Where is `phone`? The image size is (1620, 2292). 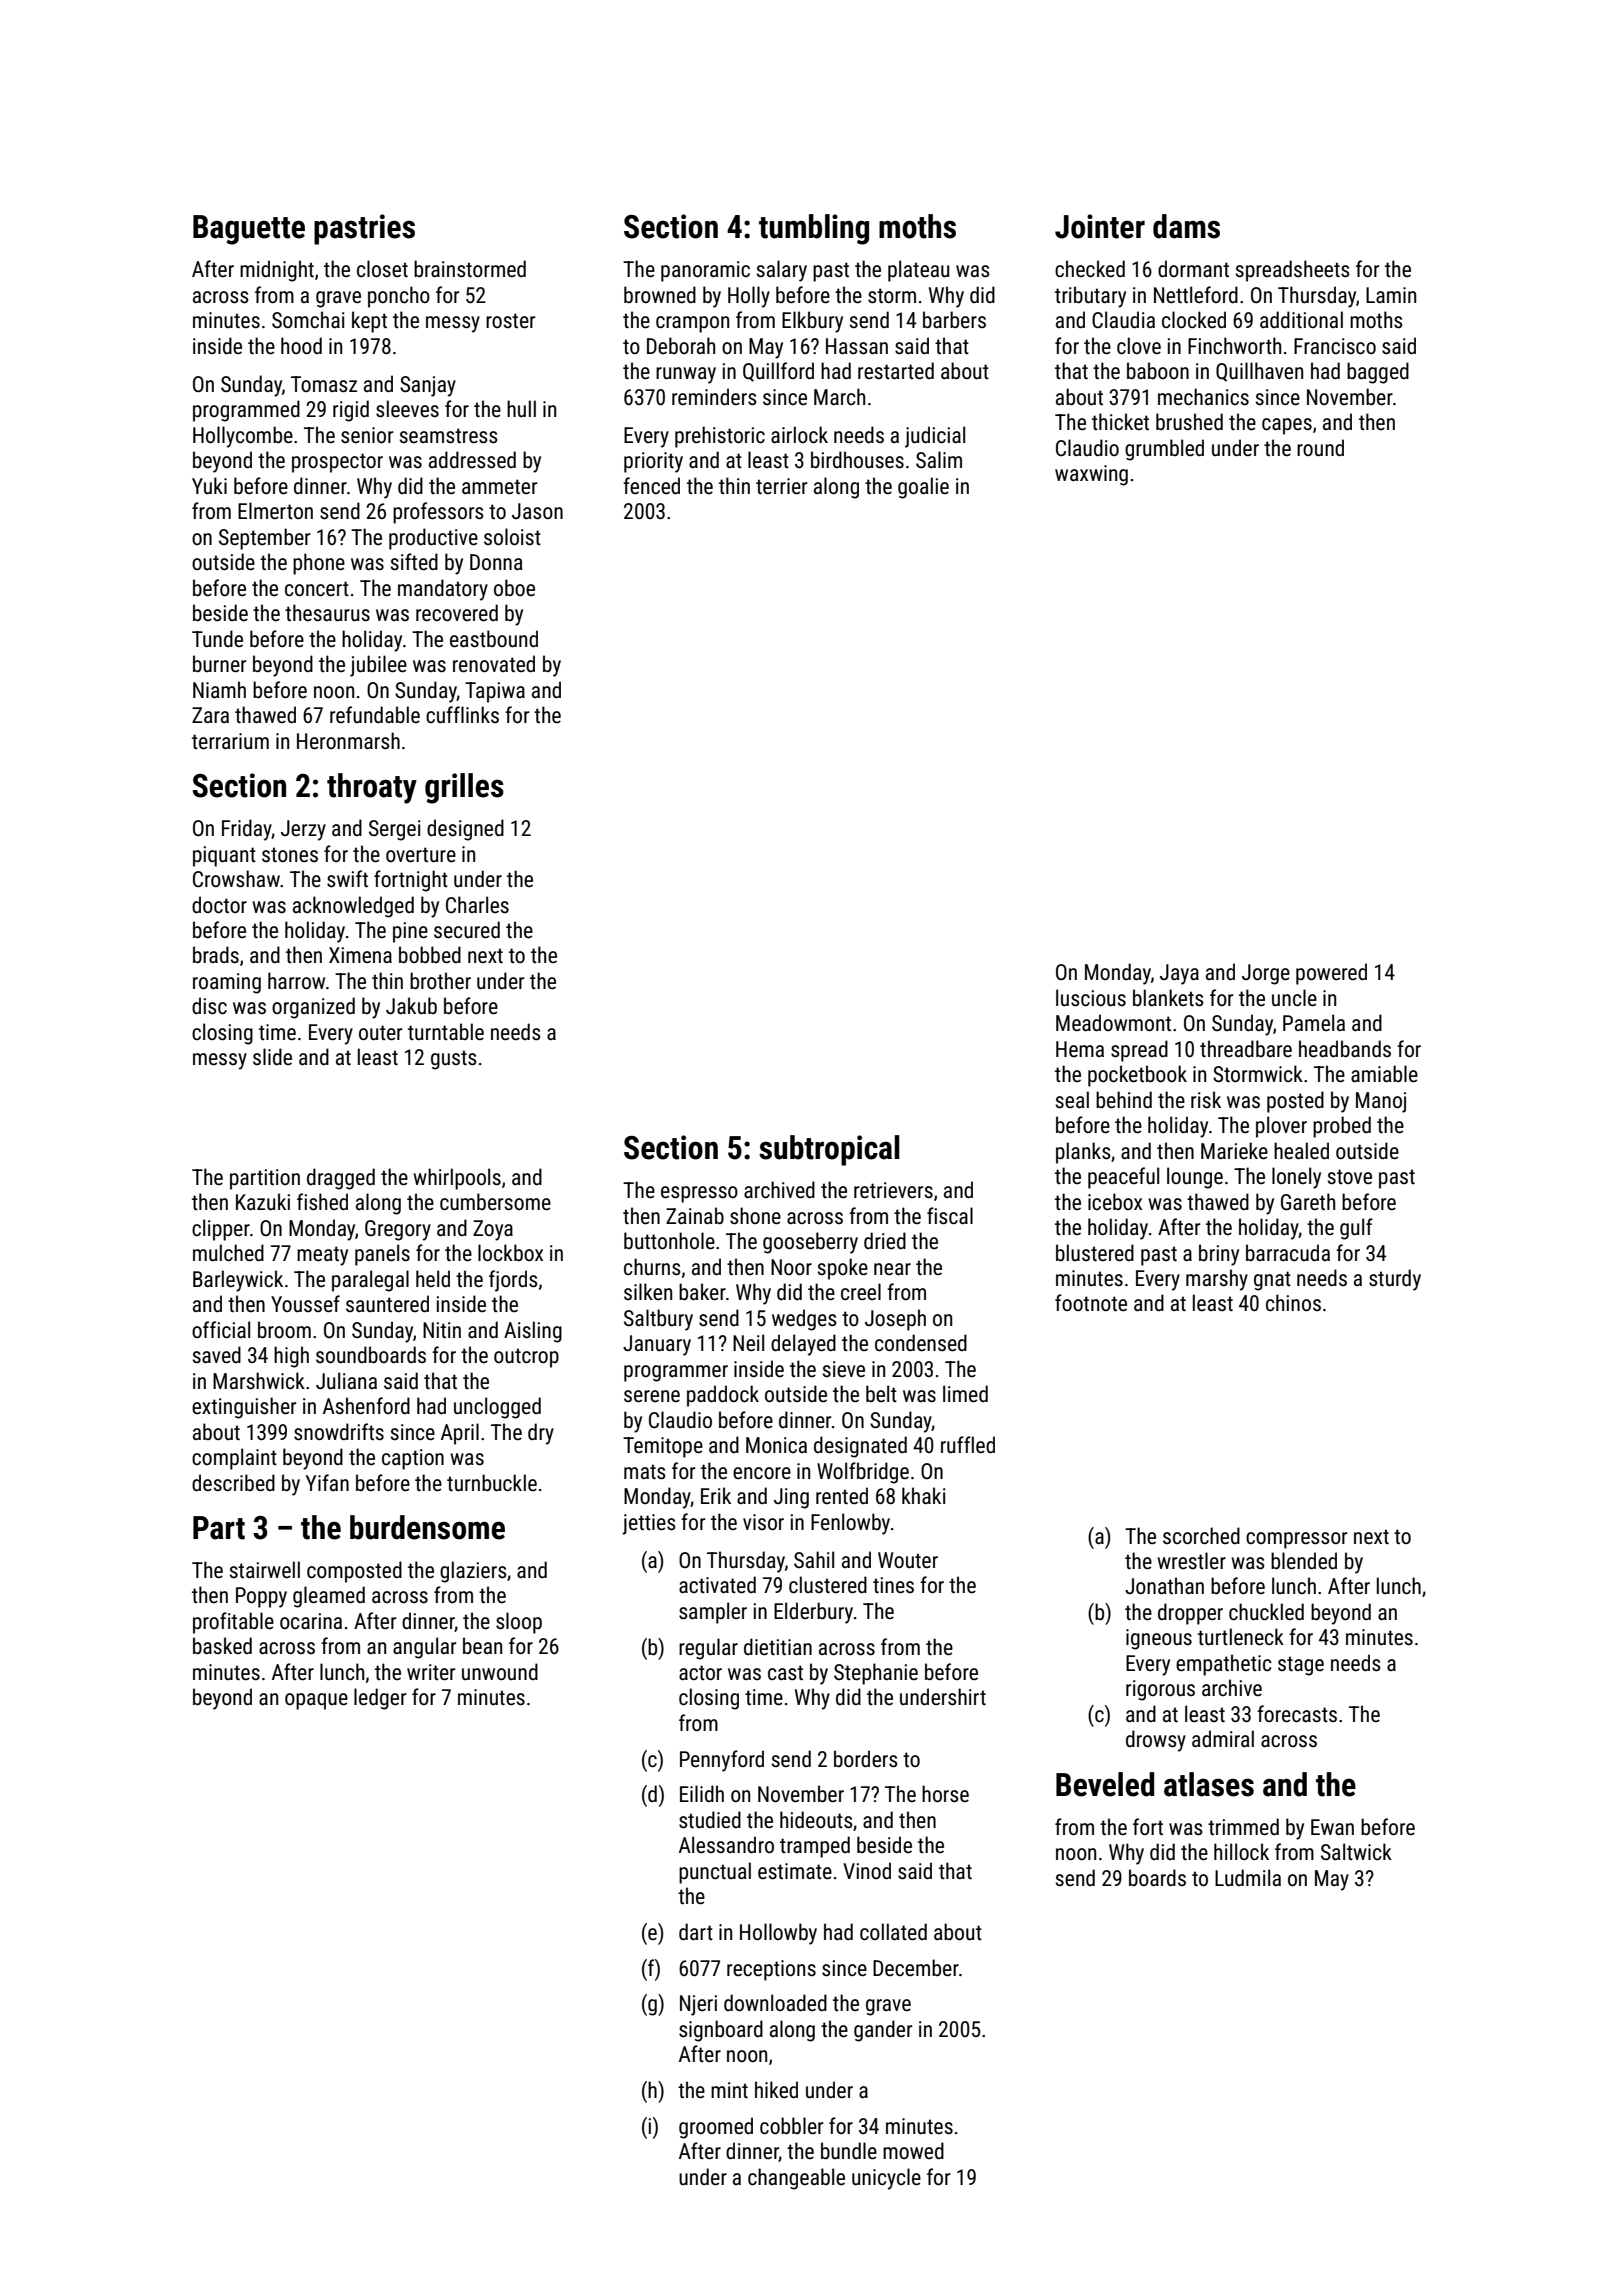 phone is located at coordinates (319, 564).
